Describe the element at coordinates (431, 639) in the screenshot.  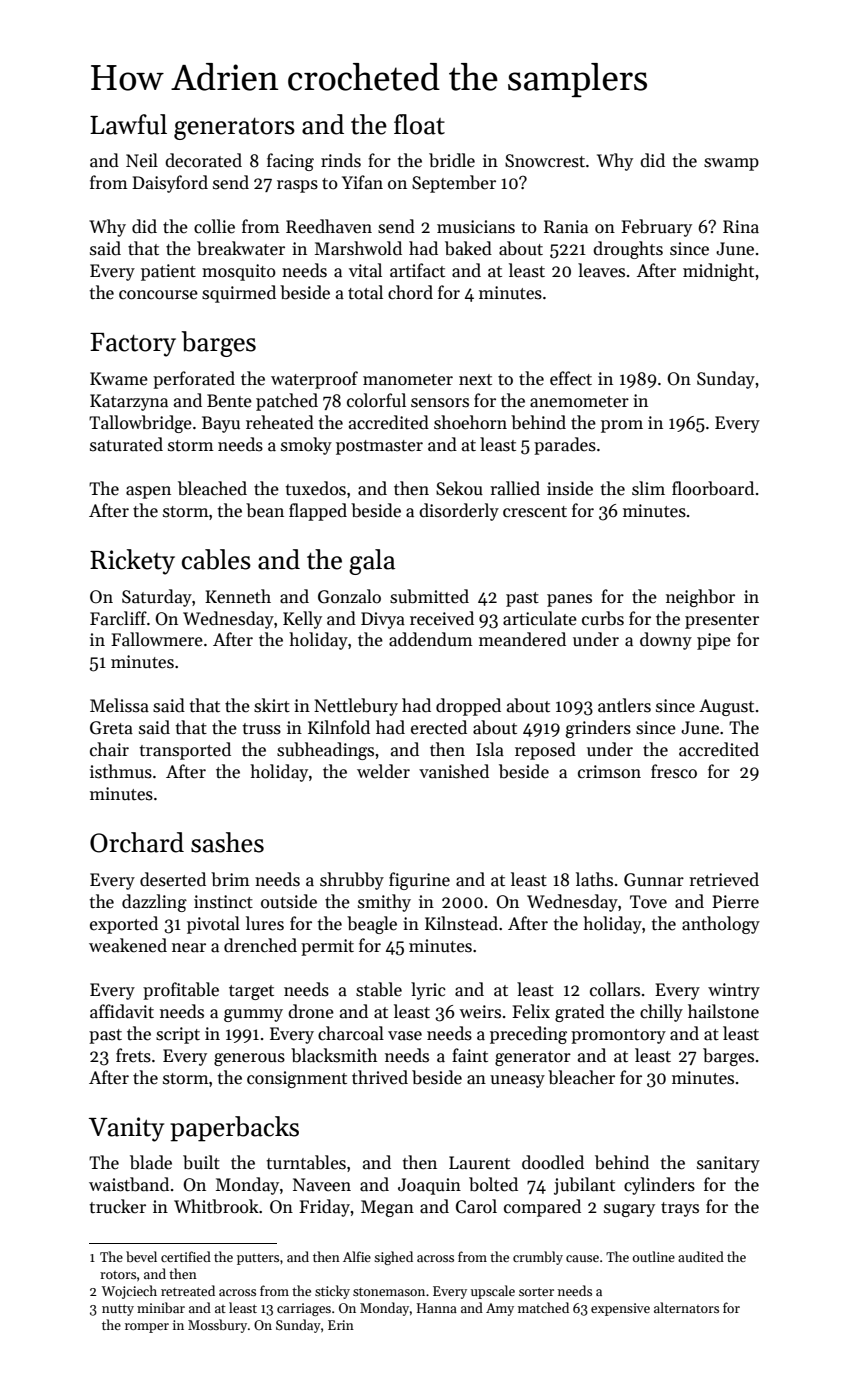
I see `addendum` at that location.
